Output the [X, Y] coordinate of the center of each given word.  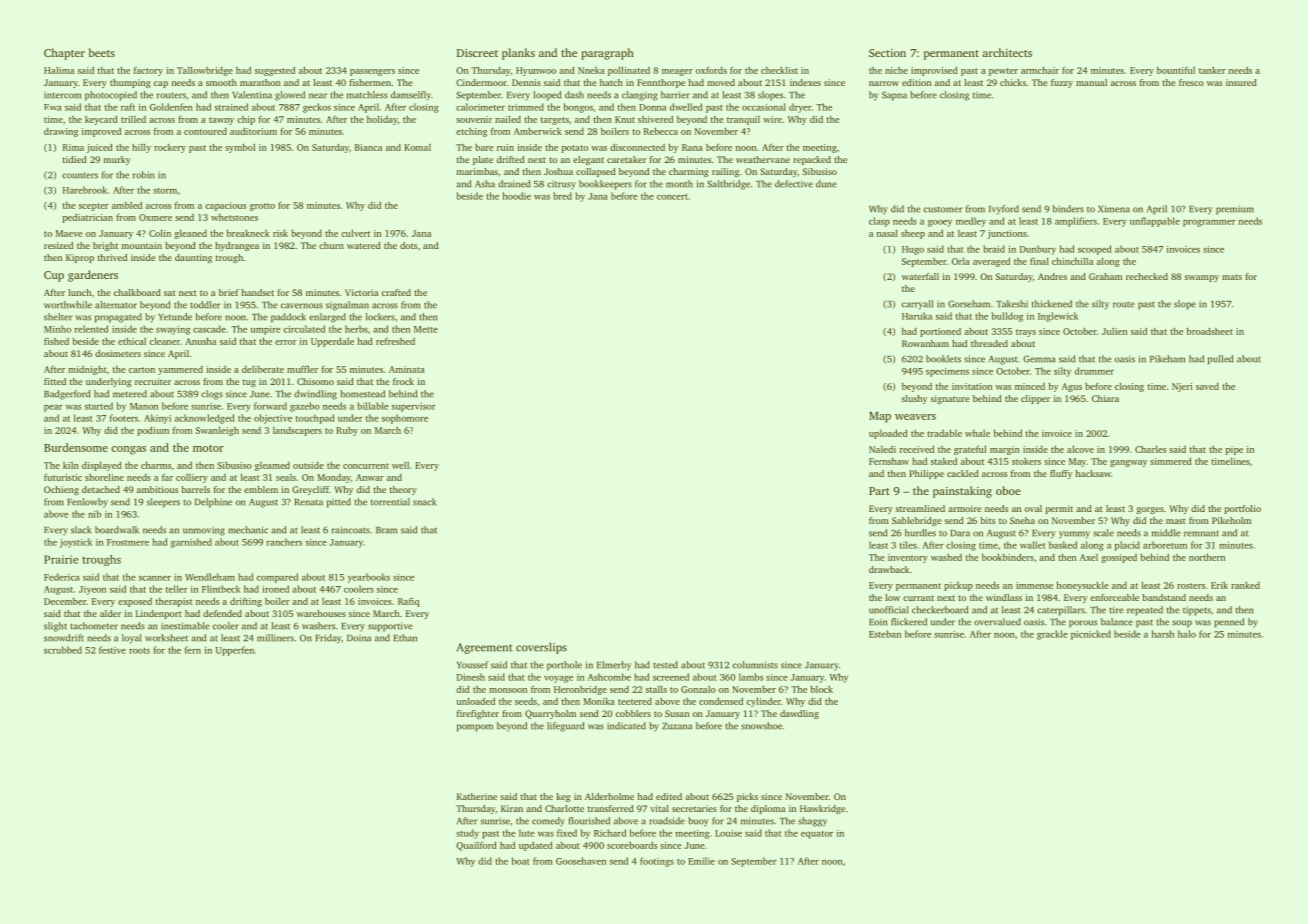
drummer [1094, 371]
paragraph [607, 54]
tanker [1212, 70]
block [822, 689]
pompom [475, 728]
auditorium [253, 131]
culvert [355, 233]
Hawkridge [822, 809]
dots [408, 245]
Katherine [477, 796]
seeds [526, 701]
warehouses [321, 613]
